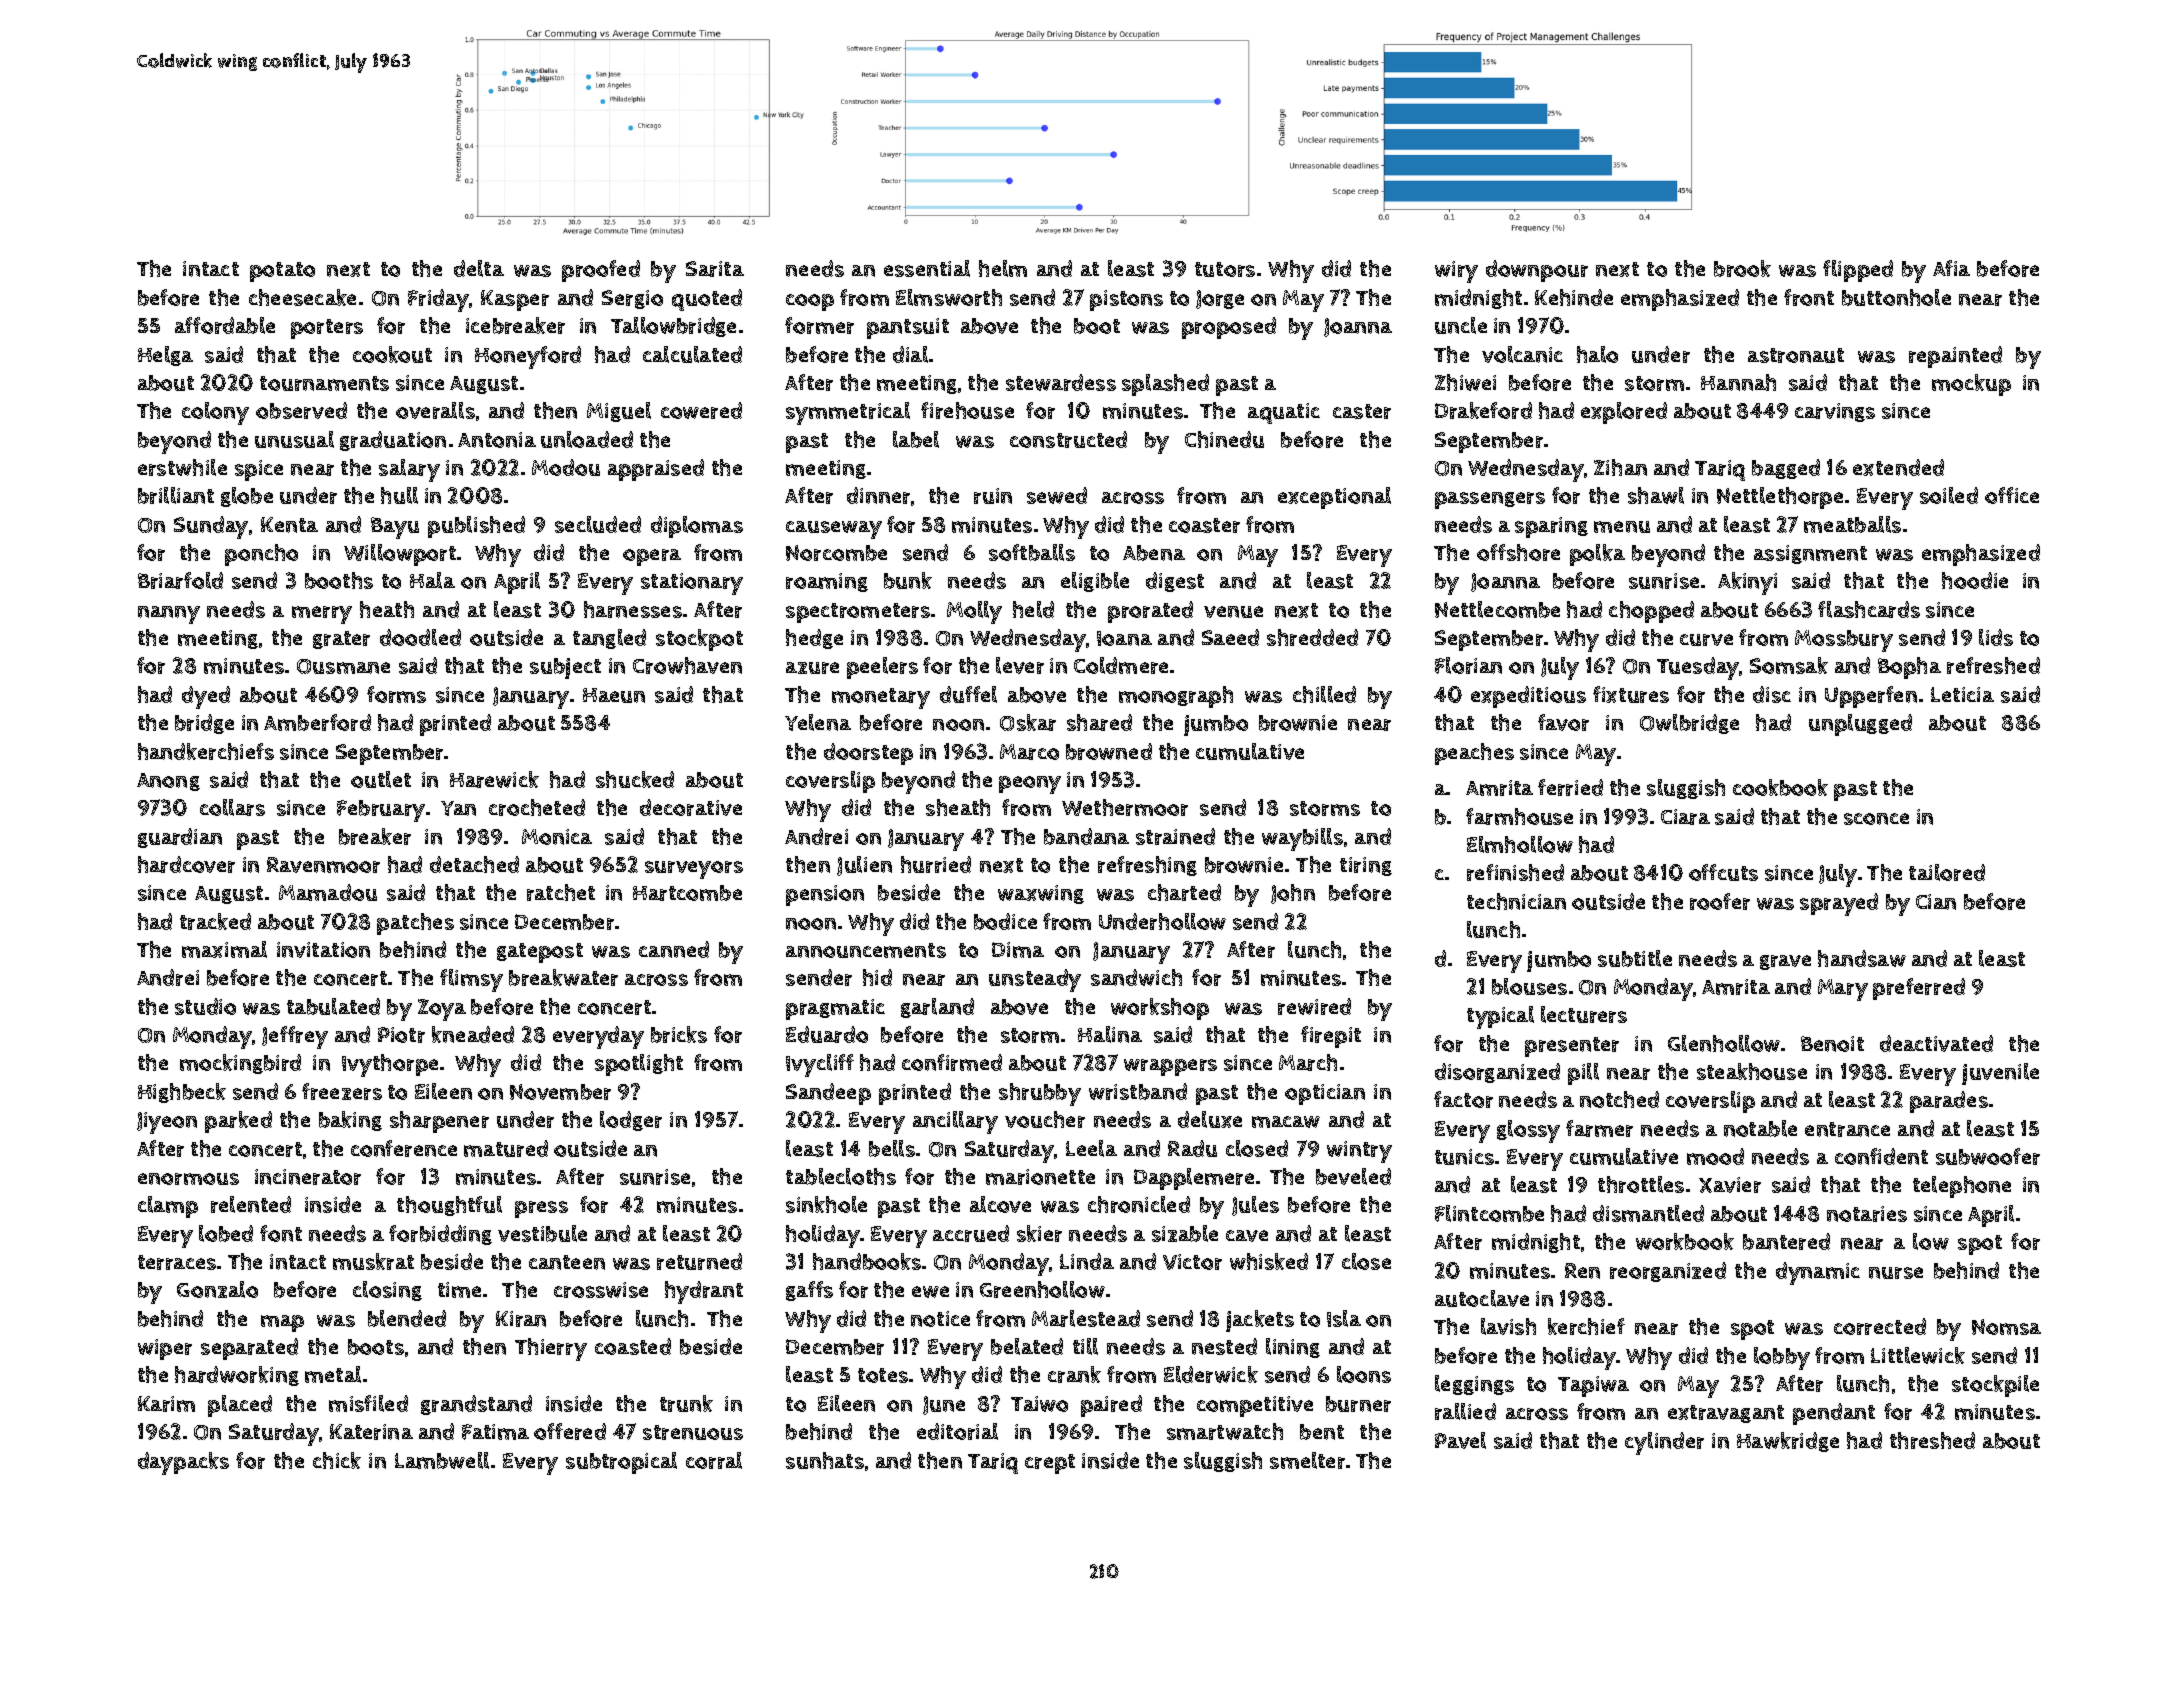 Image resolution: width=2178 pixels, height=1683 pixels. Describe the element at coordinates (1286, 1122) in the page. I see `macaw` at that location.
